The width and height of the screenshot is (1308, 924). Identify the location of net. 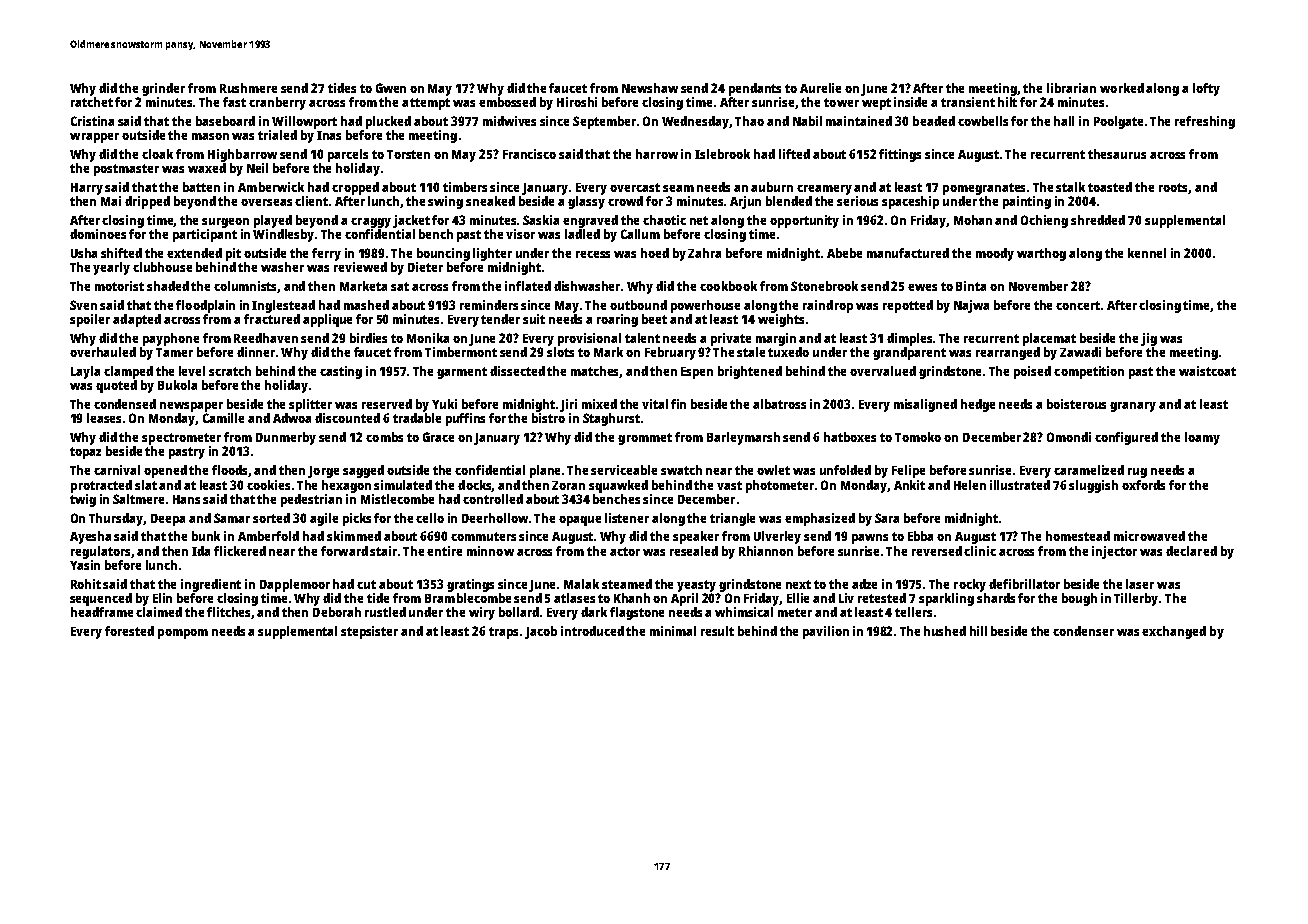
(699, 220).
